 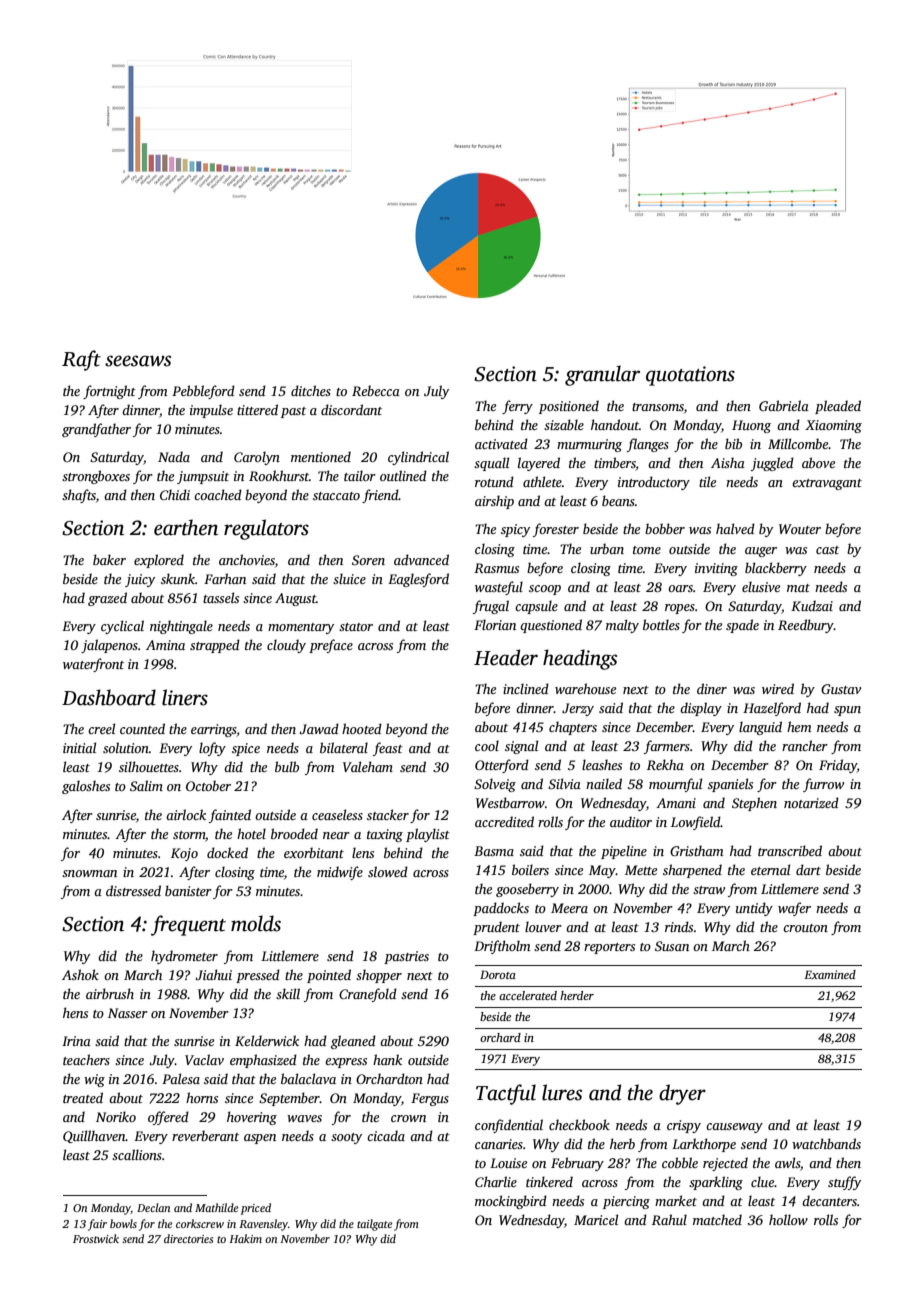 I want to click on Examined, so click(x=830, y=974).
